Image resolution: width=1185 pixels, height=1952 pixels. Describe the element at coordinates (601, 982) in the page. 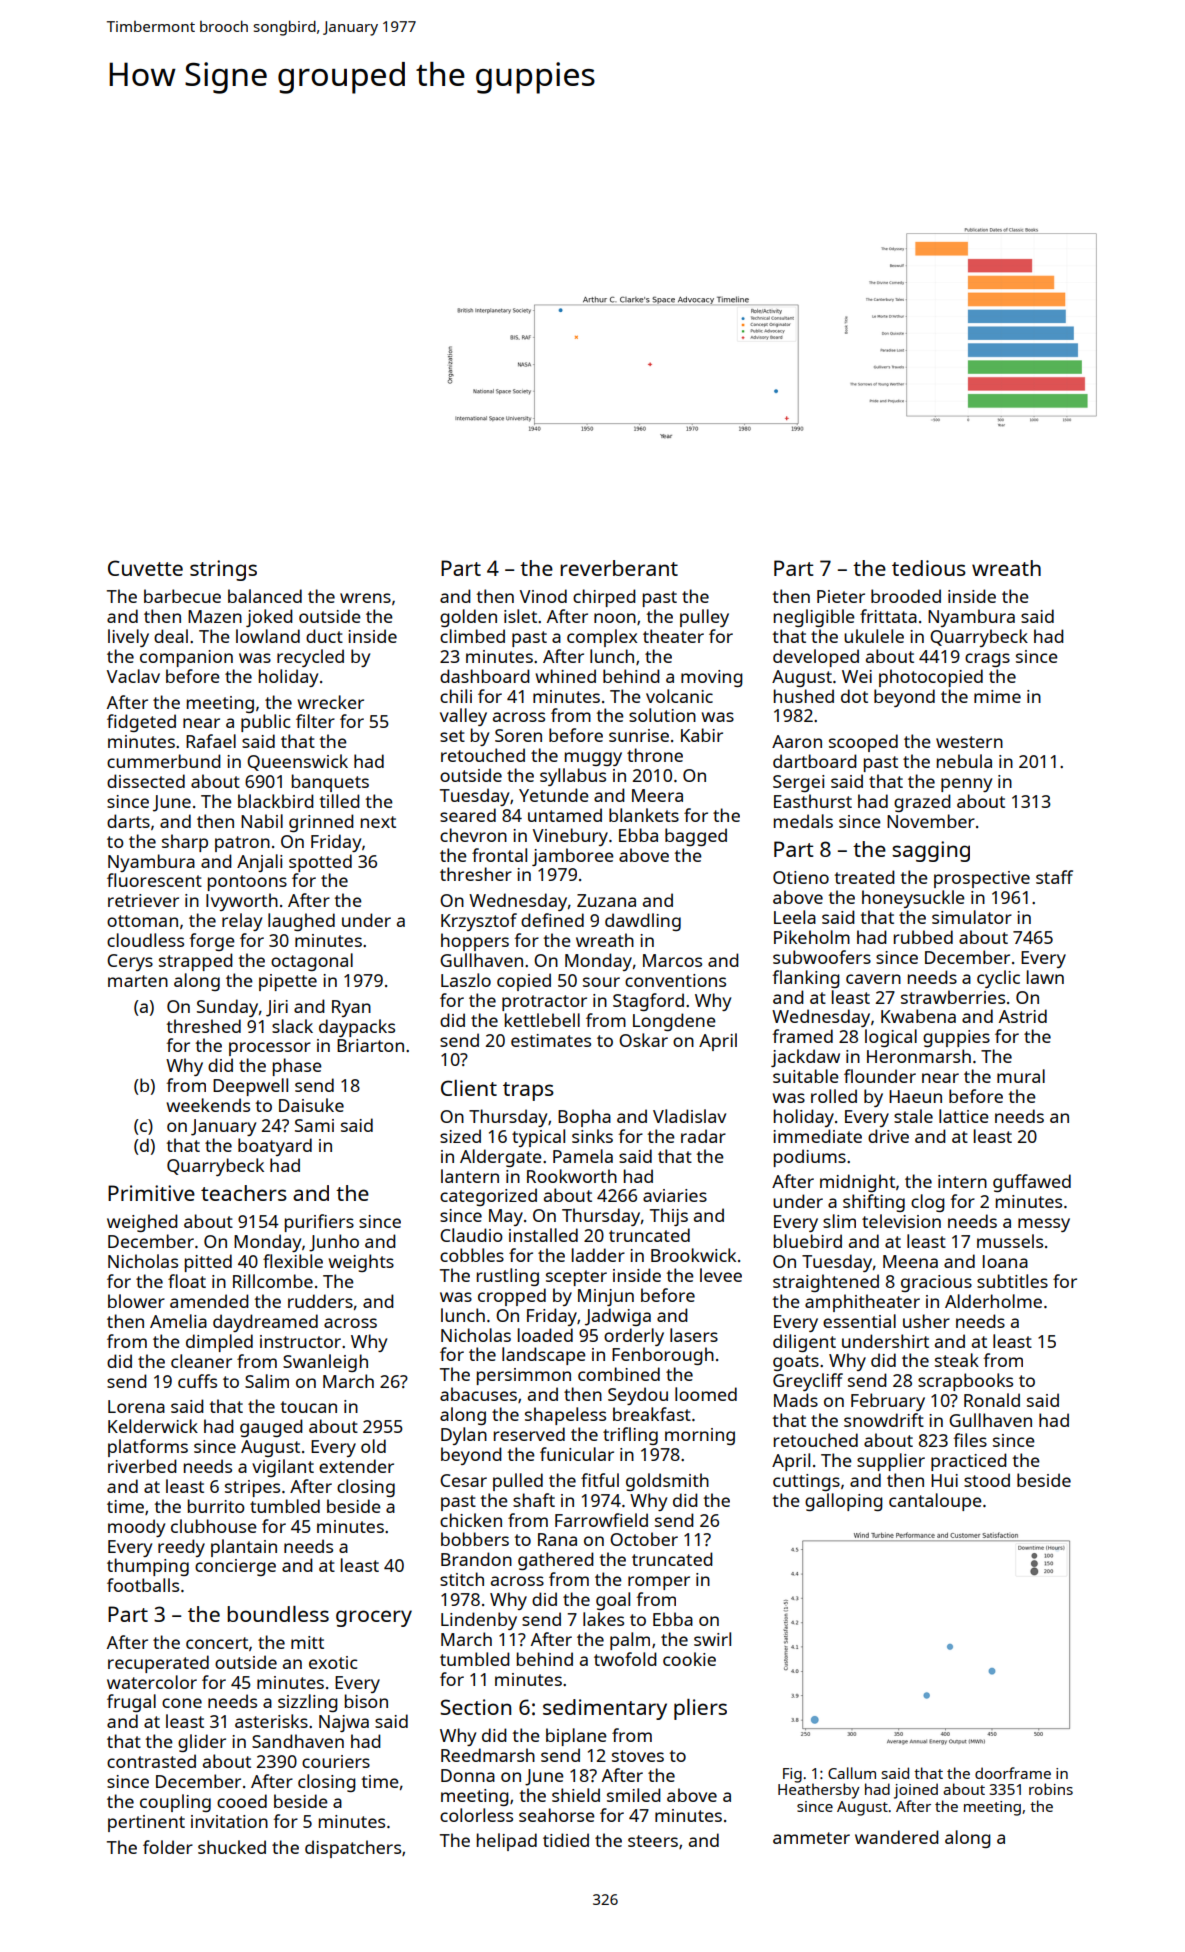

I see `sour` at that location.
